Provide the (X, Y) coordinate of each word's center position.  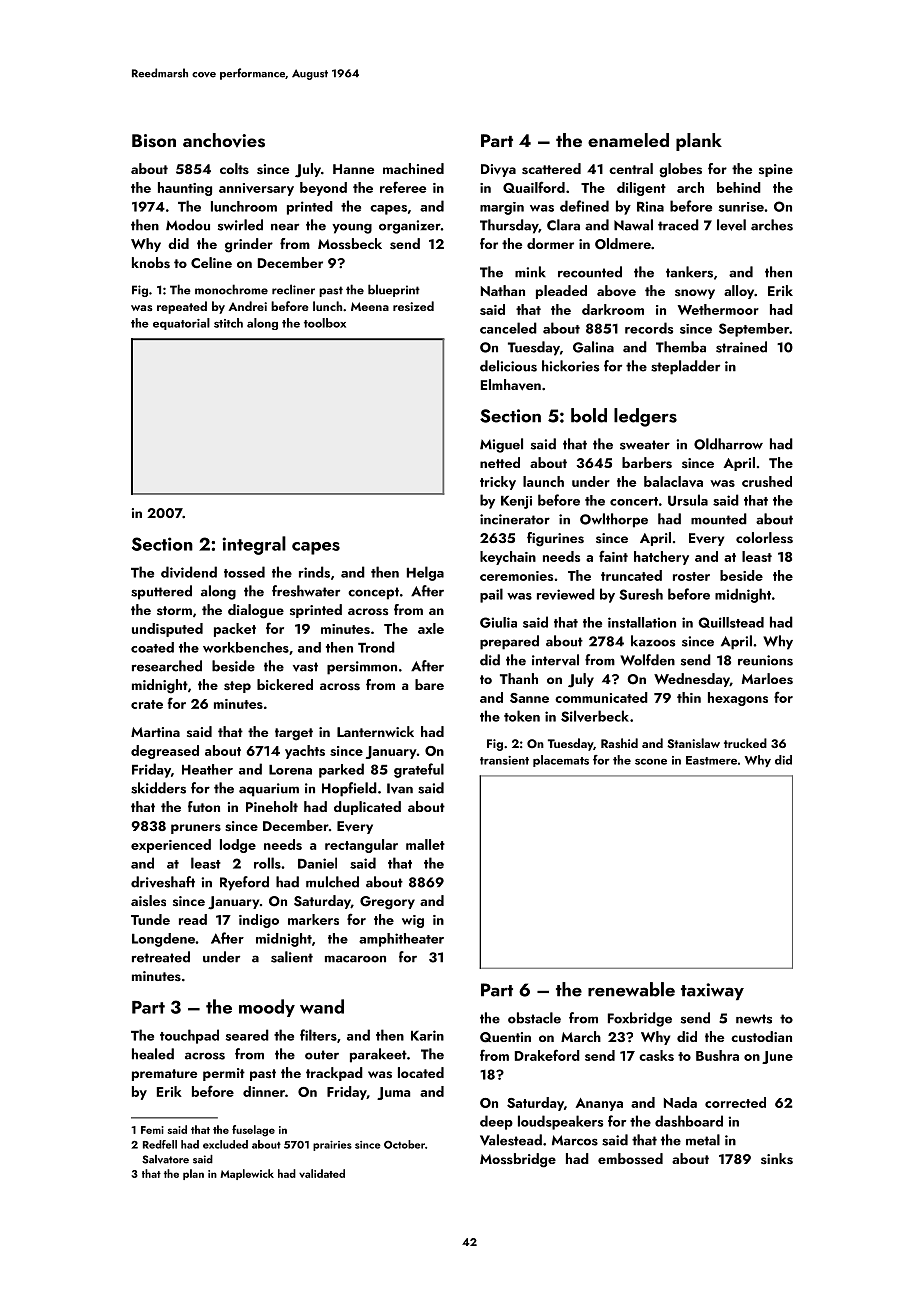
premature (164, 1075)
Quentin (505, 1037)
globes (680, 170)
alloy (739, 292)
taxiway (712, 991)
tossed (244, 572)
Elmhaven (511, 384)
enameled (628, 140)
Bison (154, 141)
